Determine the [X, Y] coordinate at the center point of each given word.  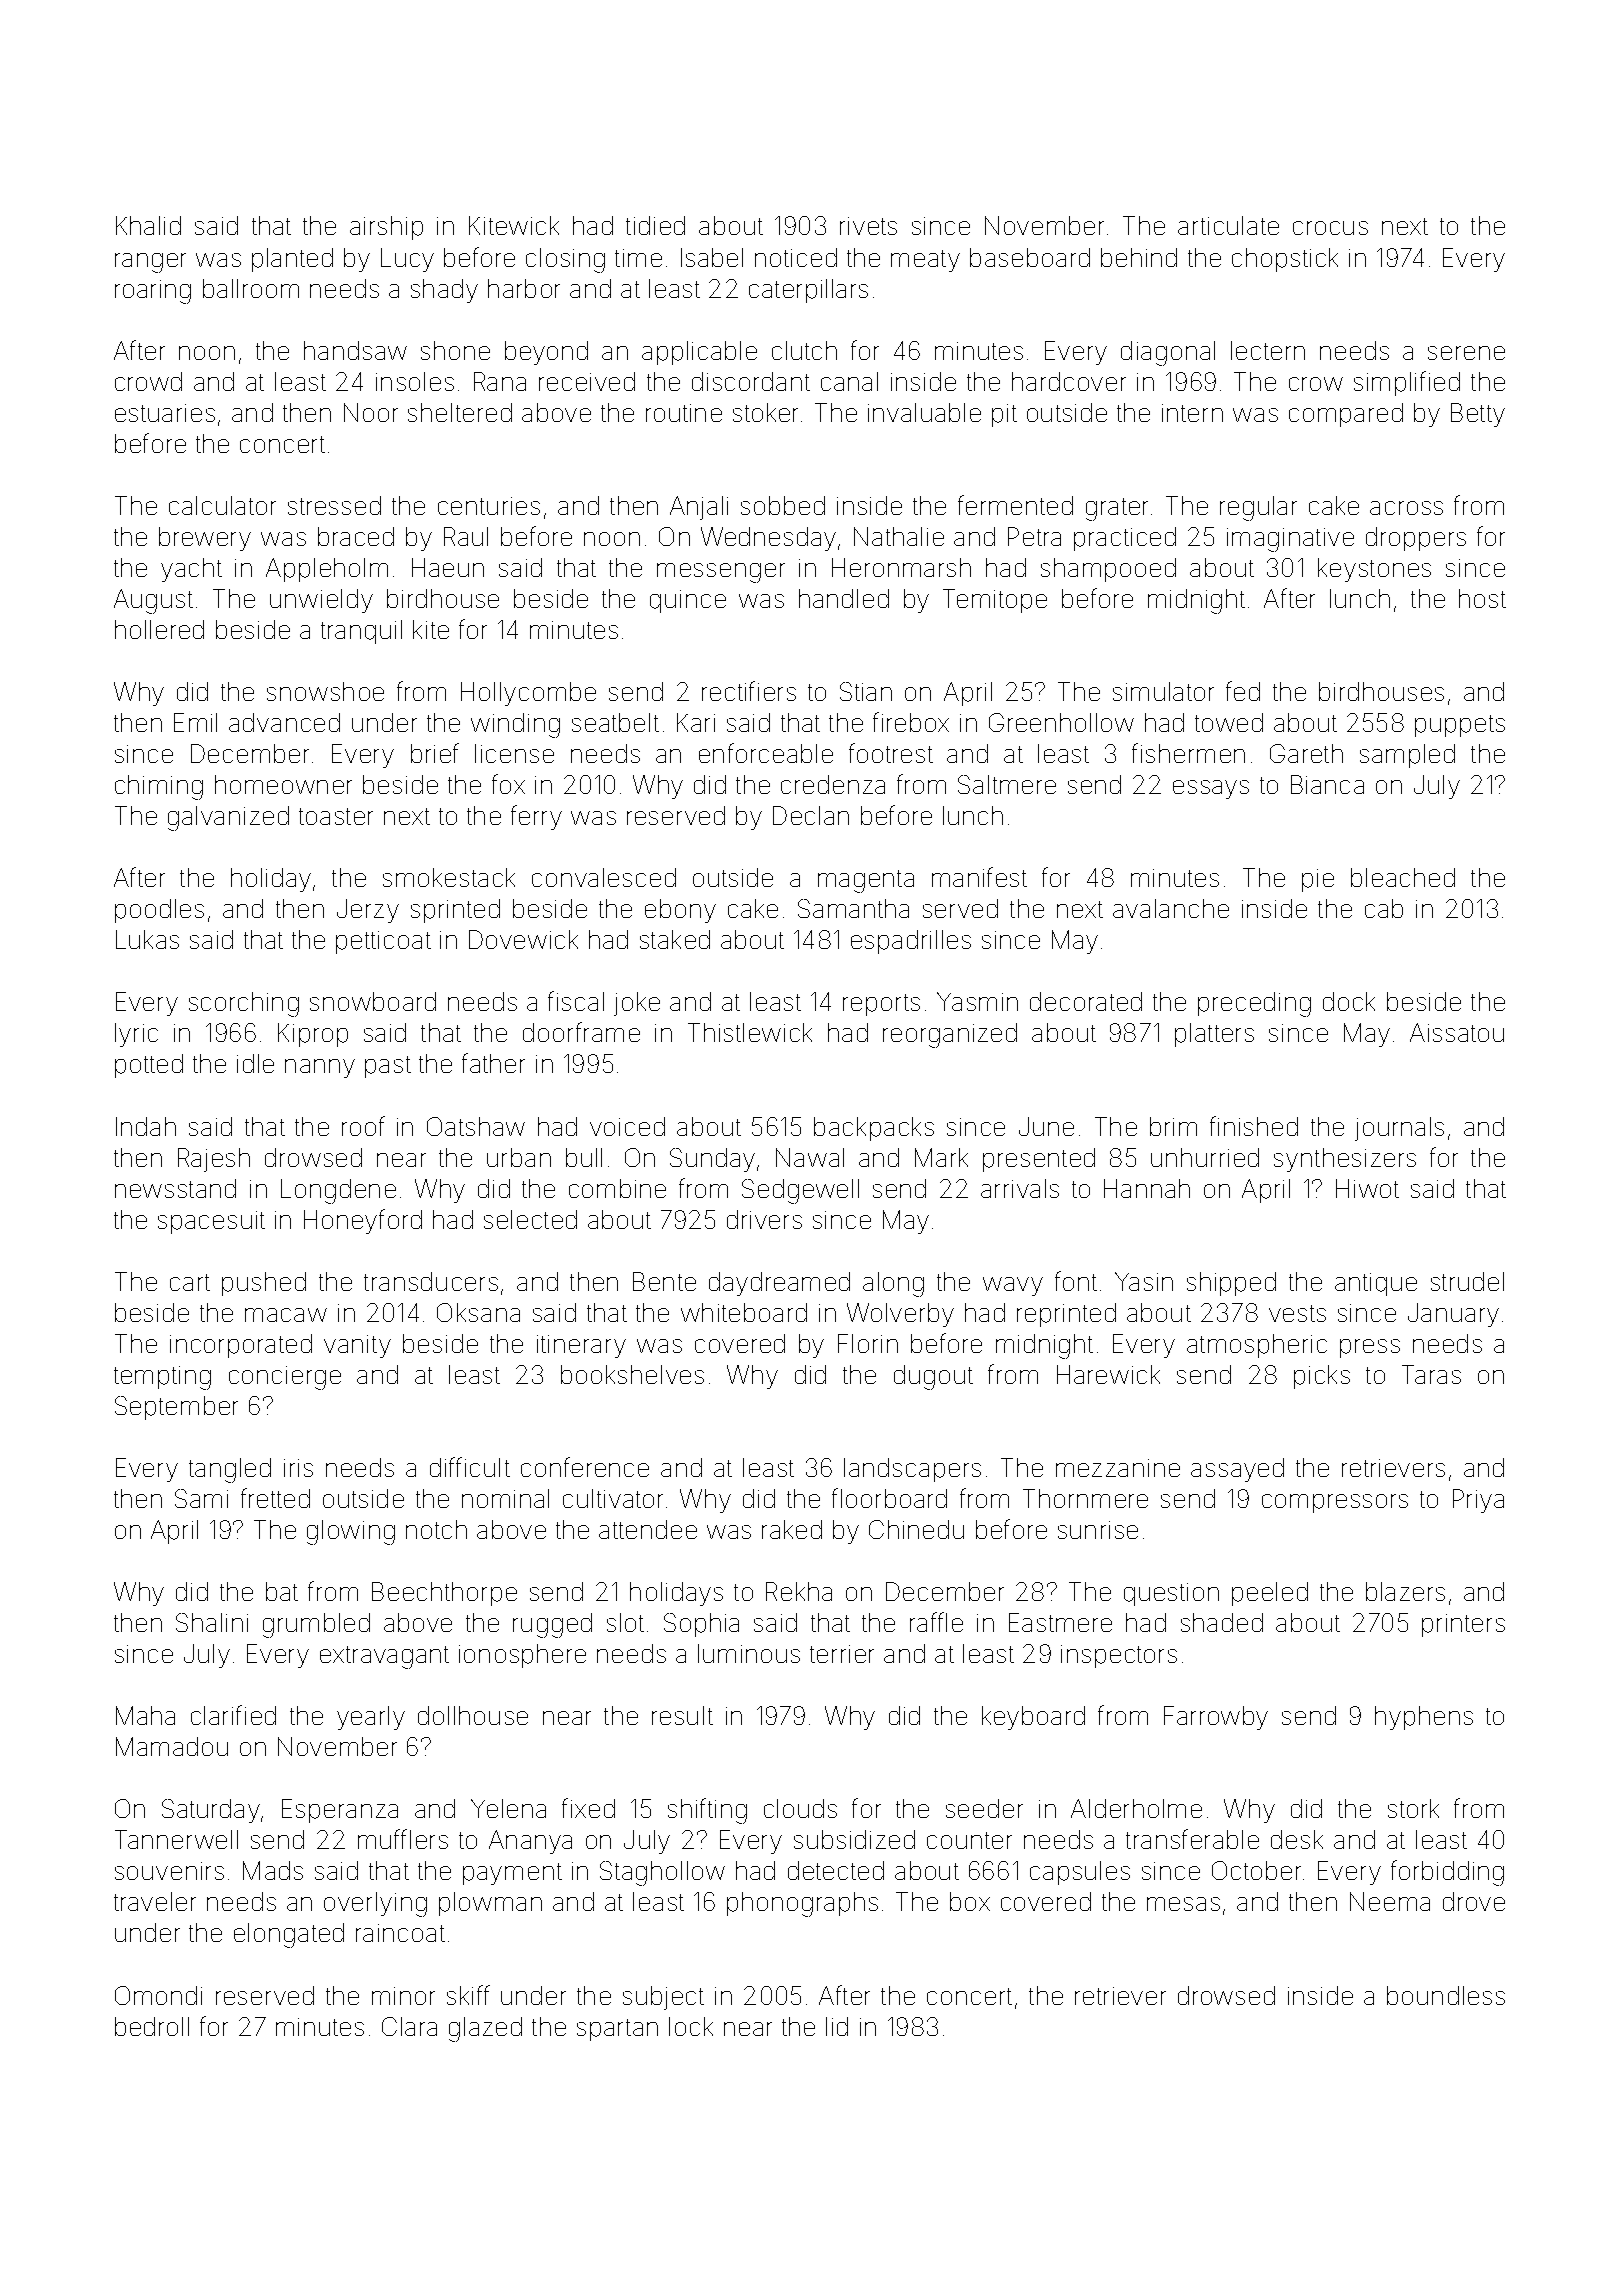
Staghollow [662, 1873]
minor [403, 1996]
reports [881, 1005]
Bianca [1327, 784]
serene [1466, 353]
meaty [925, 261]
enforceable [766, 753]
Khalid [148, 225]
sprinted [455, 911]
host [1482, 598]
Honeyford [363, 1221]
